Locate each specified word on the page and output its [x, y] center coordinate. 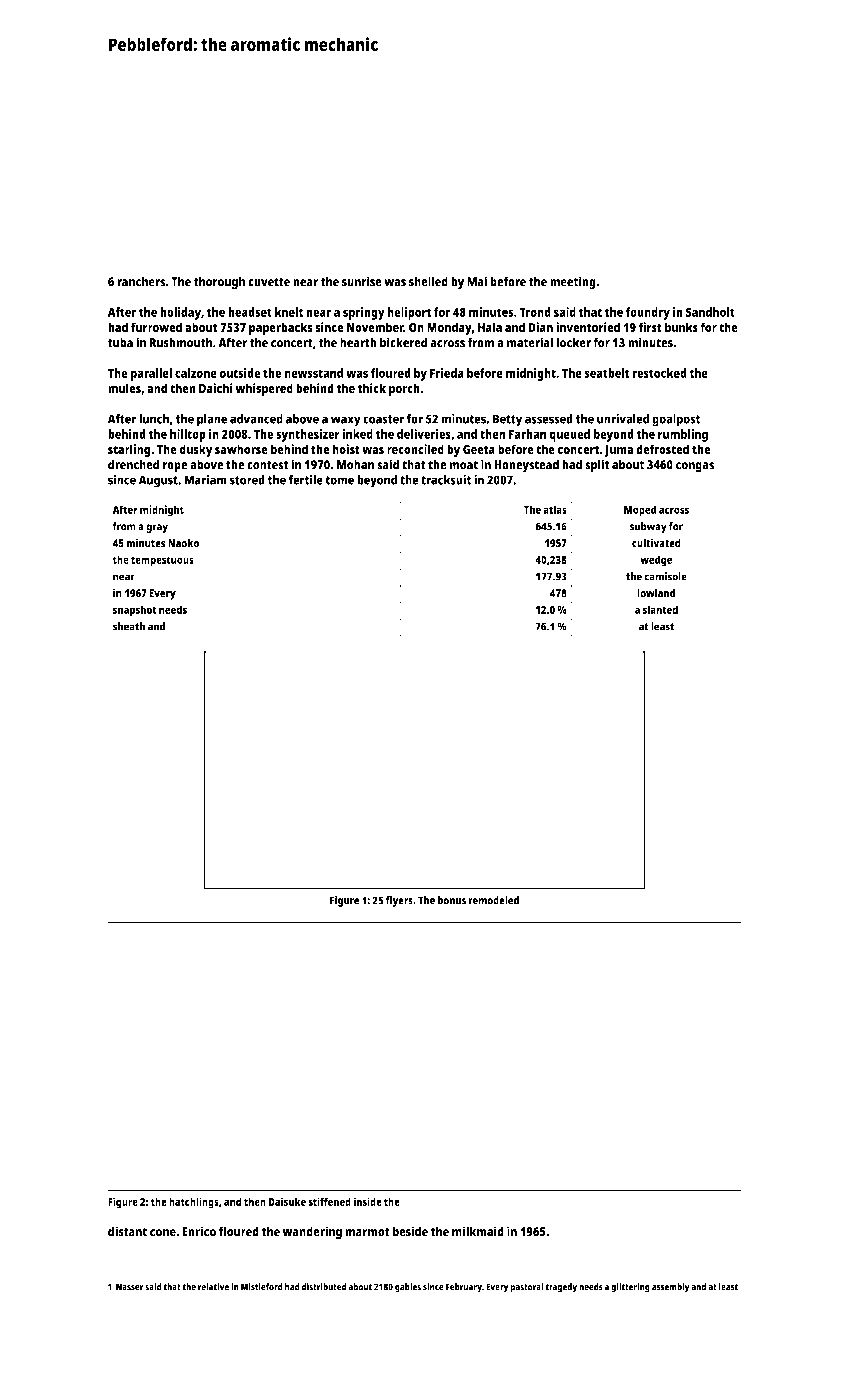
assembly [671, 1288]
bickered [403, 342]
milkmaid [478, 1231]
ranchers [141, 281]
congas [695, 467]
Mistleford [262, 1287]
